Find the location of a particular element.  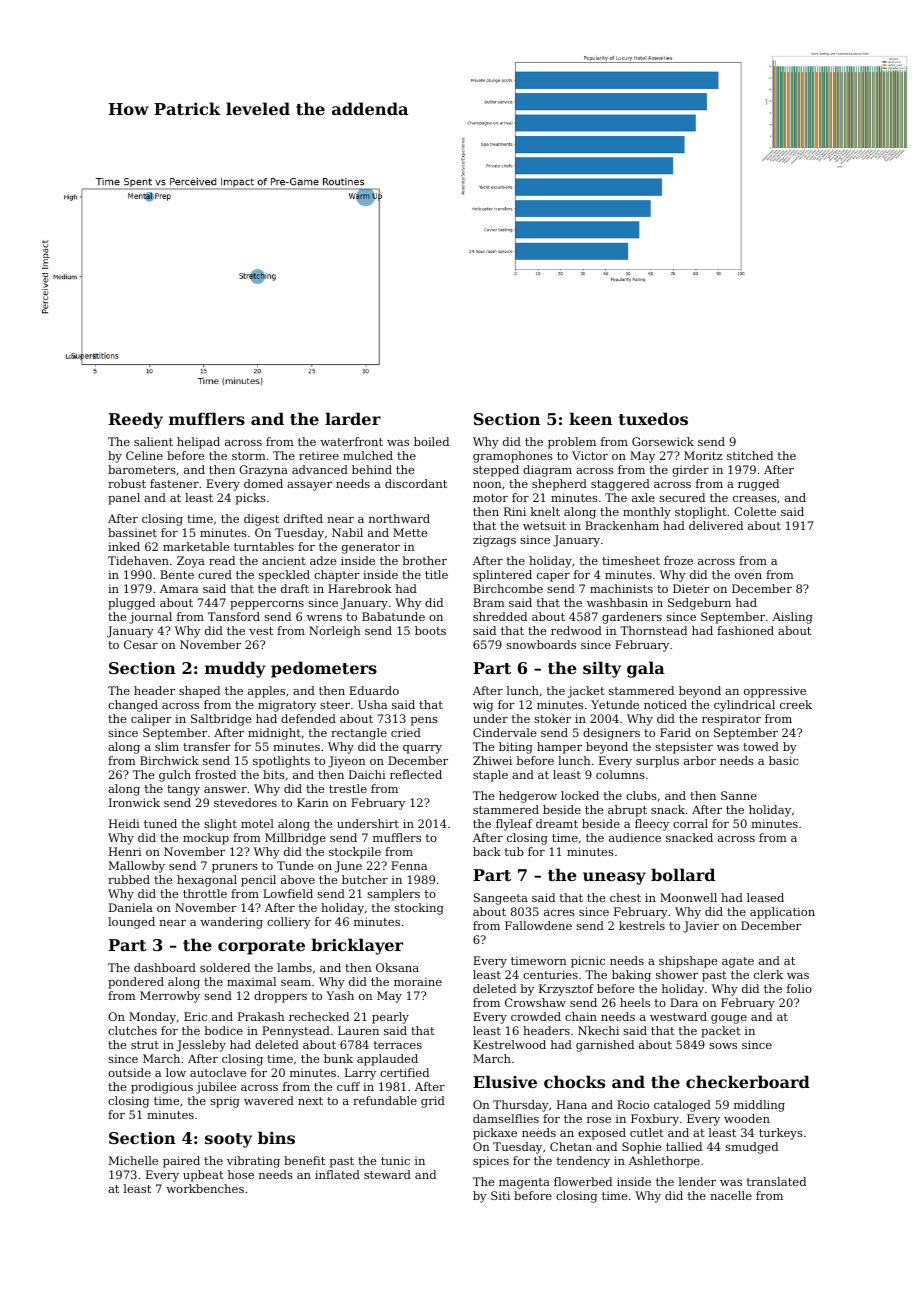

zigzags is located at coordinates (494, 541).
